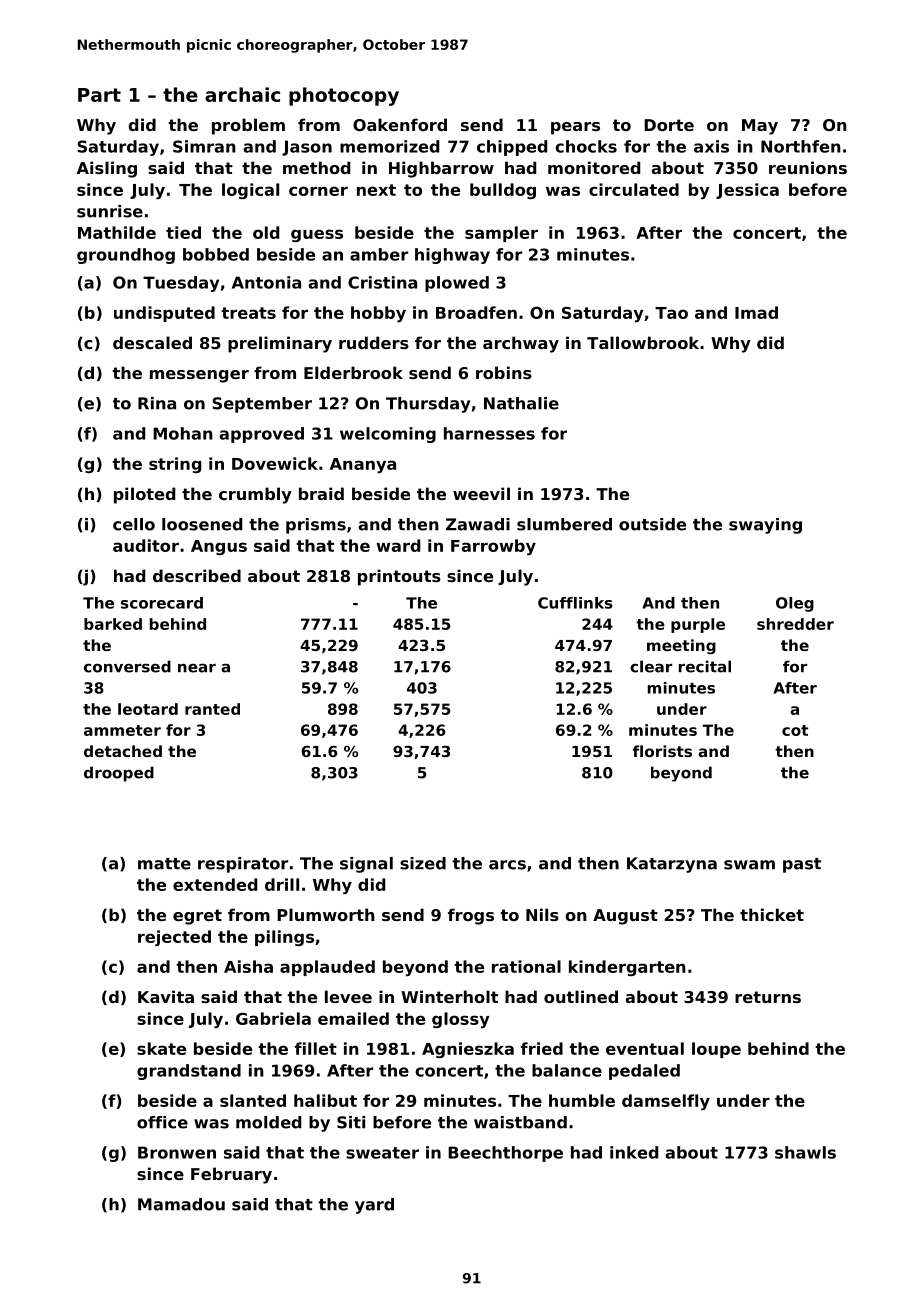 This document has height=1314, width=924. I want to click on matte, so click(164, 864).
